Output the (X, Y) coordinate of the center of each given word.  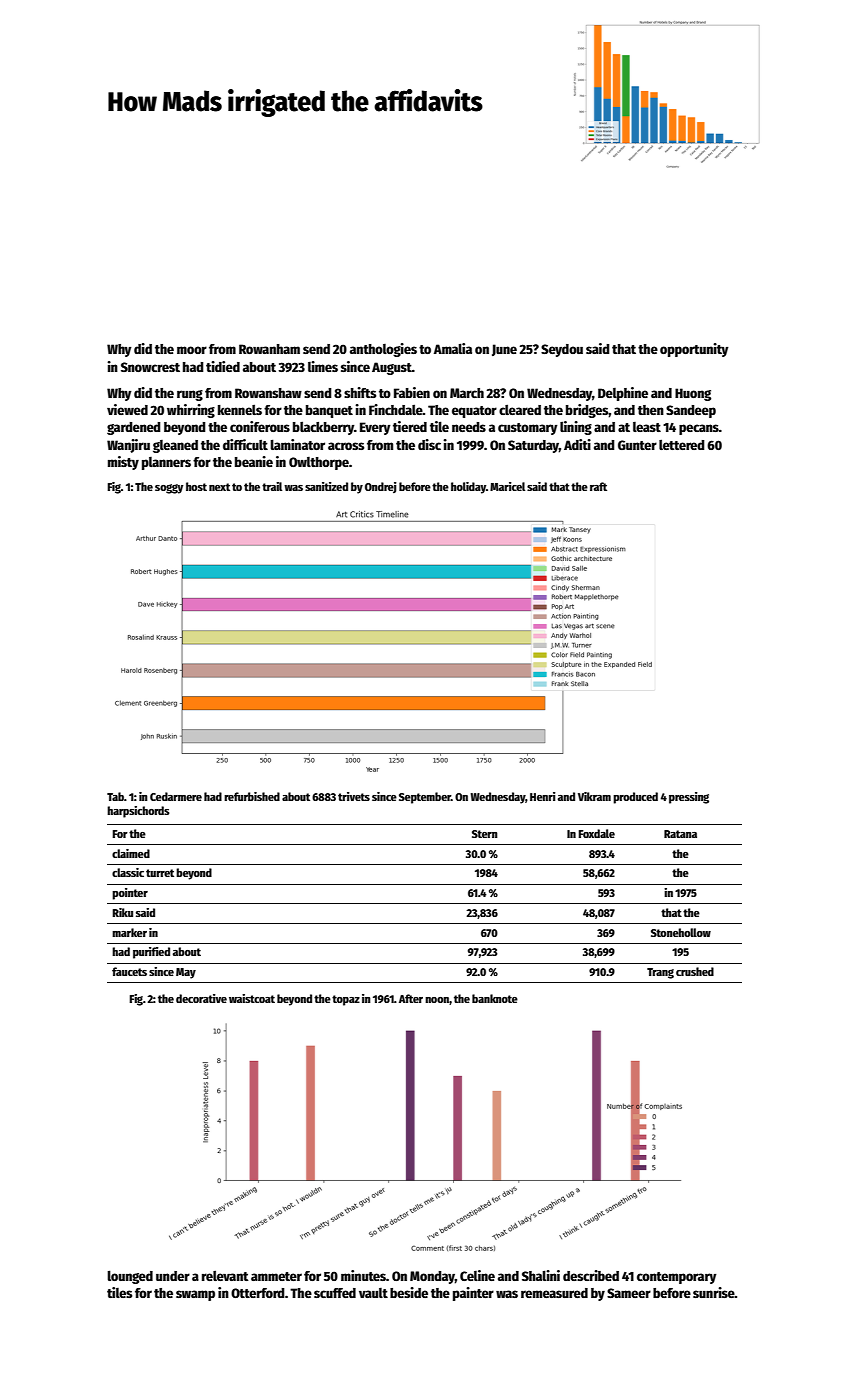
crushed (695, 971)
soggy (169, 489)
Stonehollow (681, 932)
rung (190, 395)
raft (598, 486)
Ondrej (381, 487)
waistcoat (252, 998)
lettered (681, 445)
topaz (346, 1000)
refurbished (252, 796)
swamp (195, 1295)
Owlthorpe (319, 463)
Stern (485, 834)
